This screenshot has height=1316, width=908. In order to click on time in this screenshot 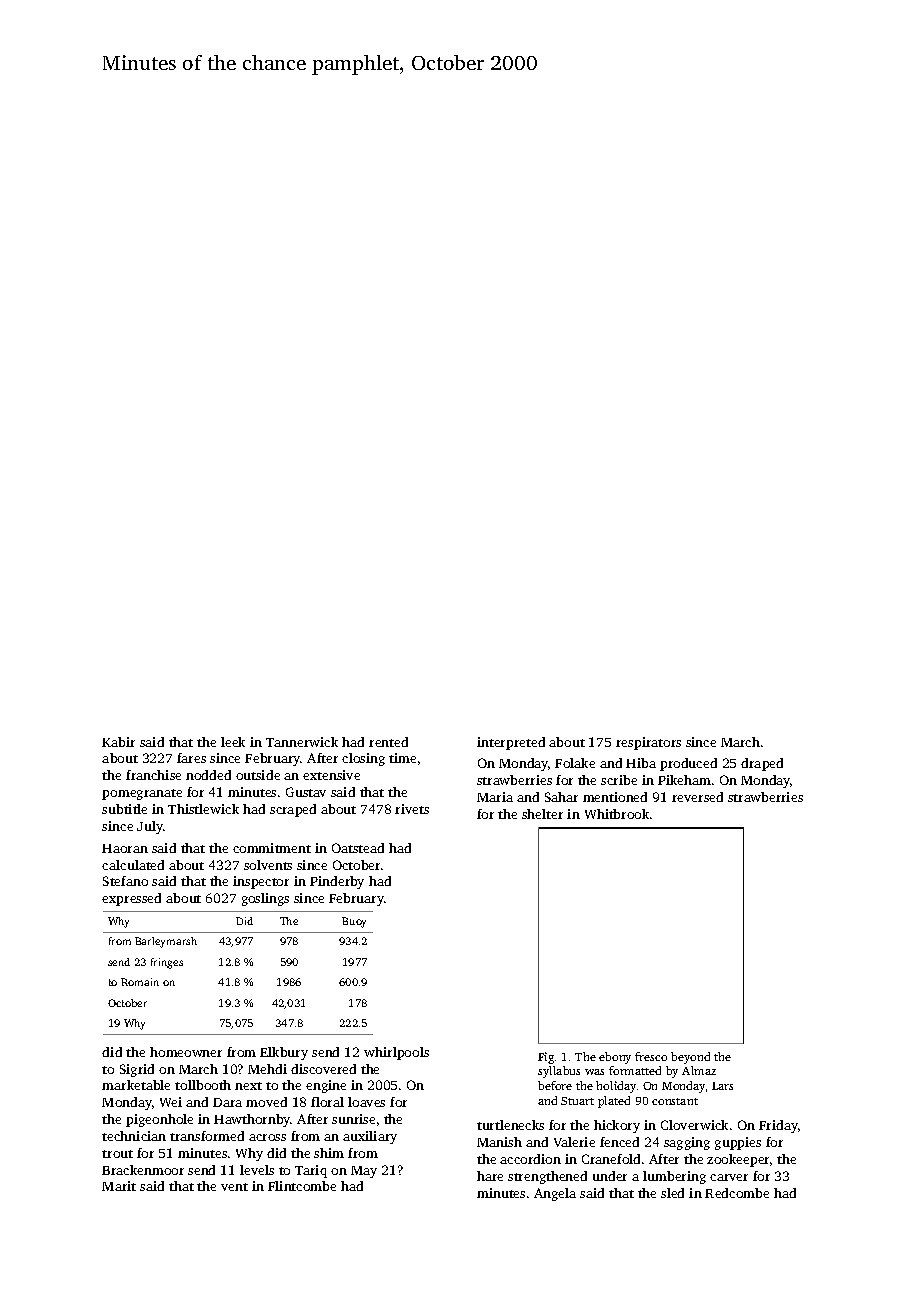, I will do `click(402, 758)`.
